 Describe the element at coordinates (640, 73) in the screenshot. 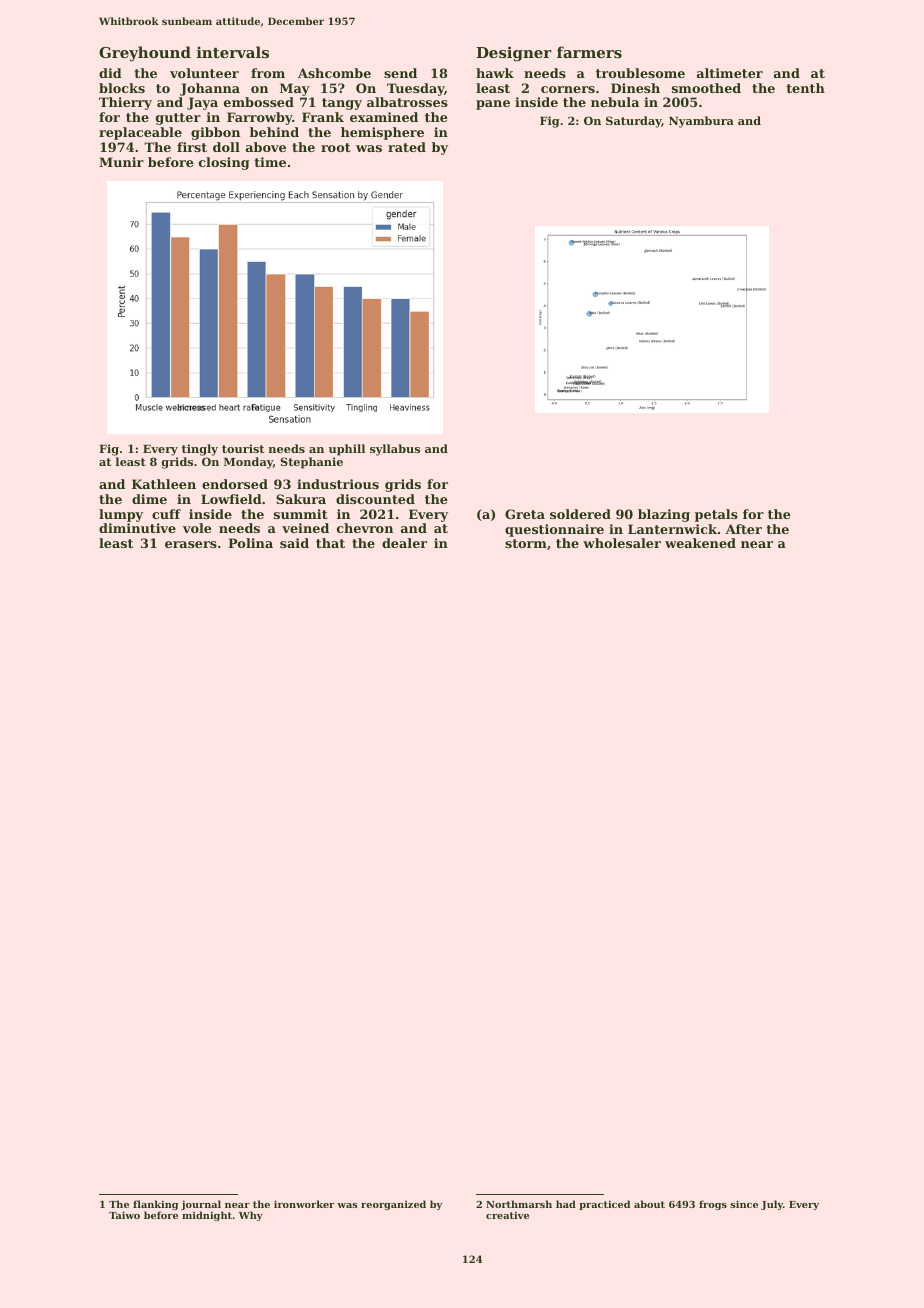

I see `troublesome` at that location.
